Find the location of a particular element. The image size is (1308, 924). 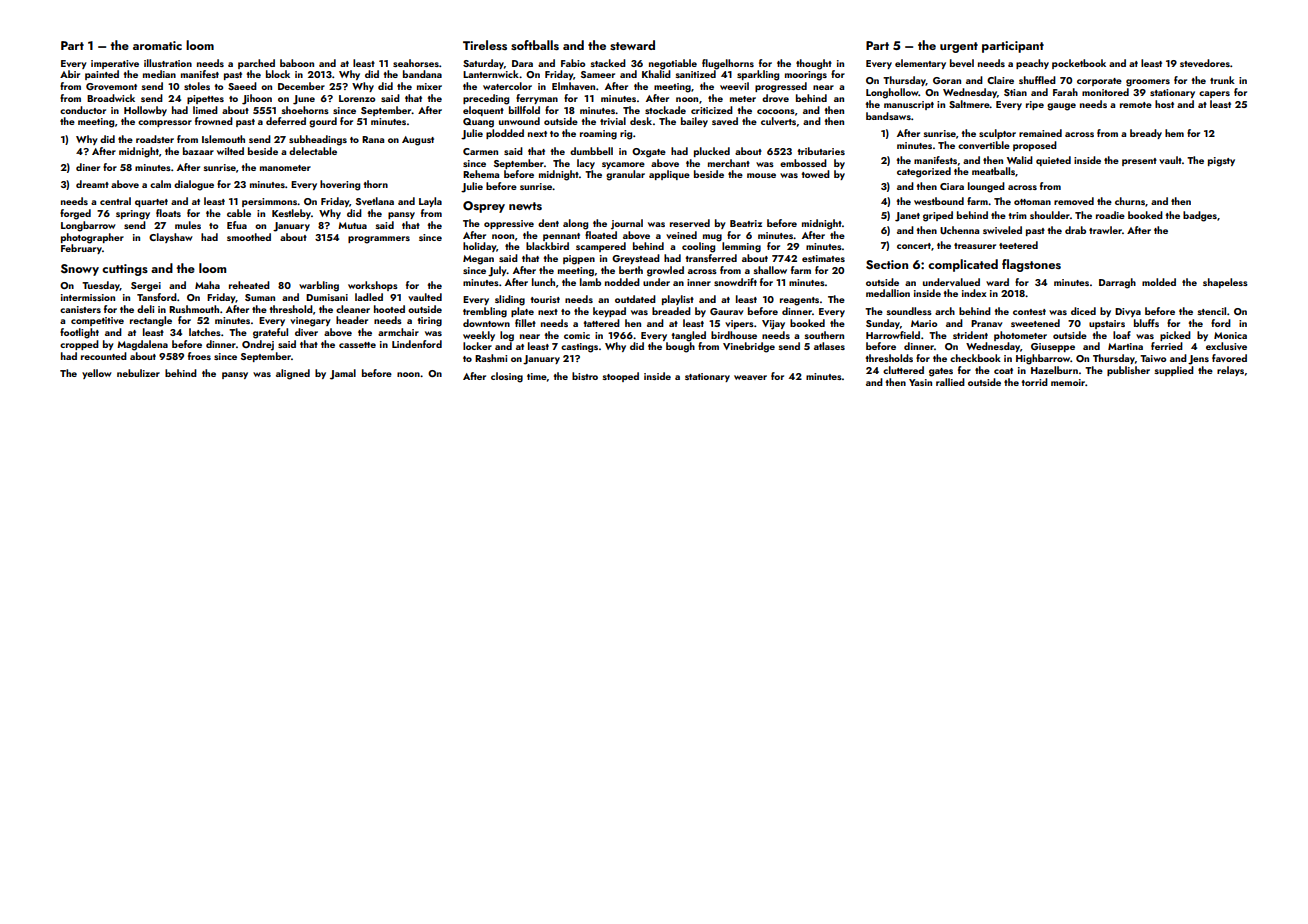

pocketbook is located at coordinates (1079, 64).
